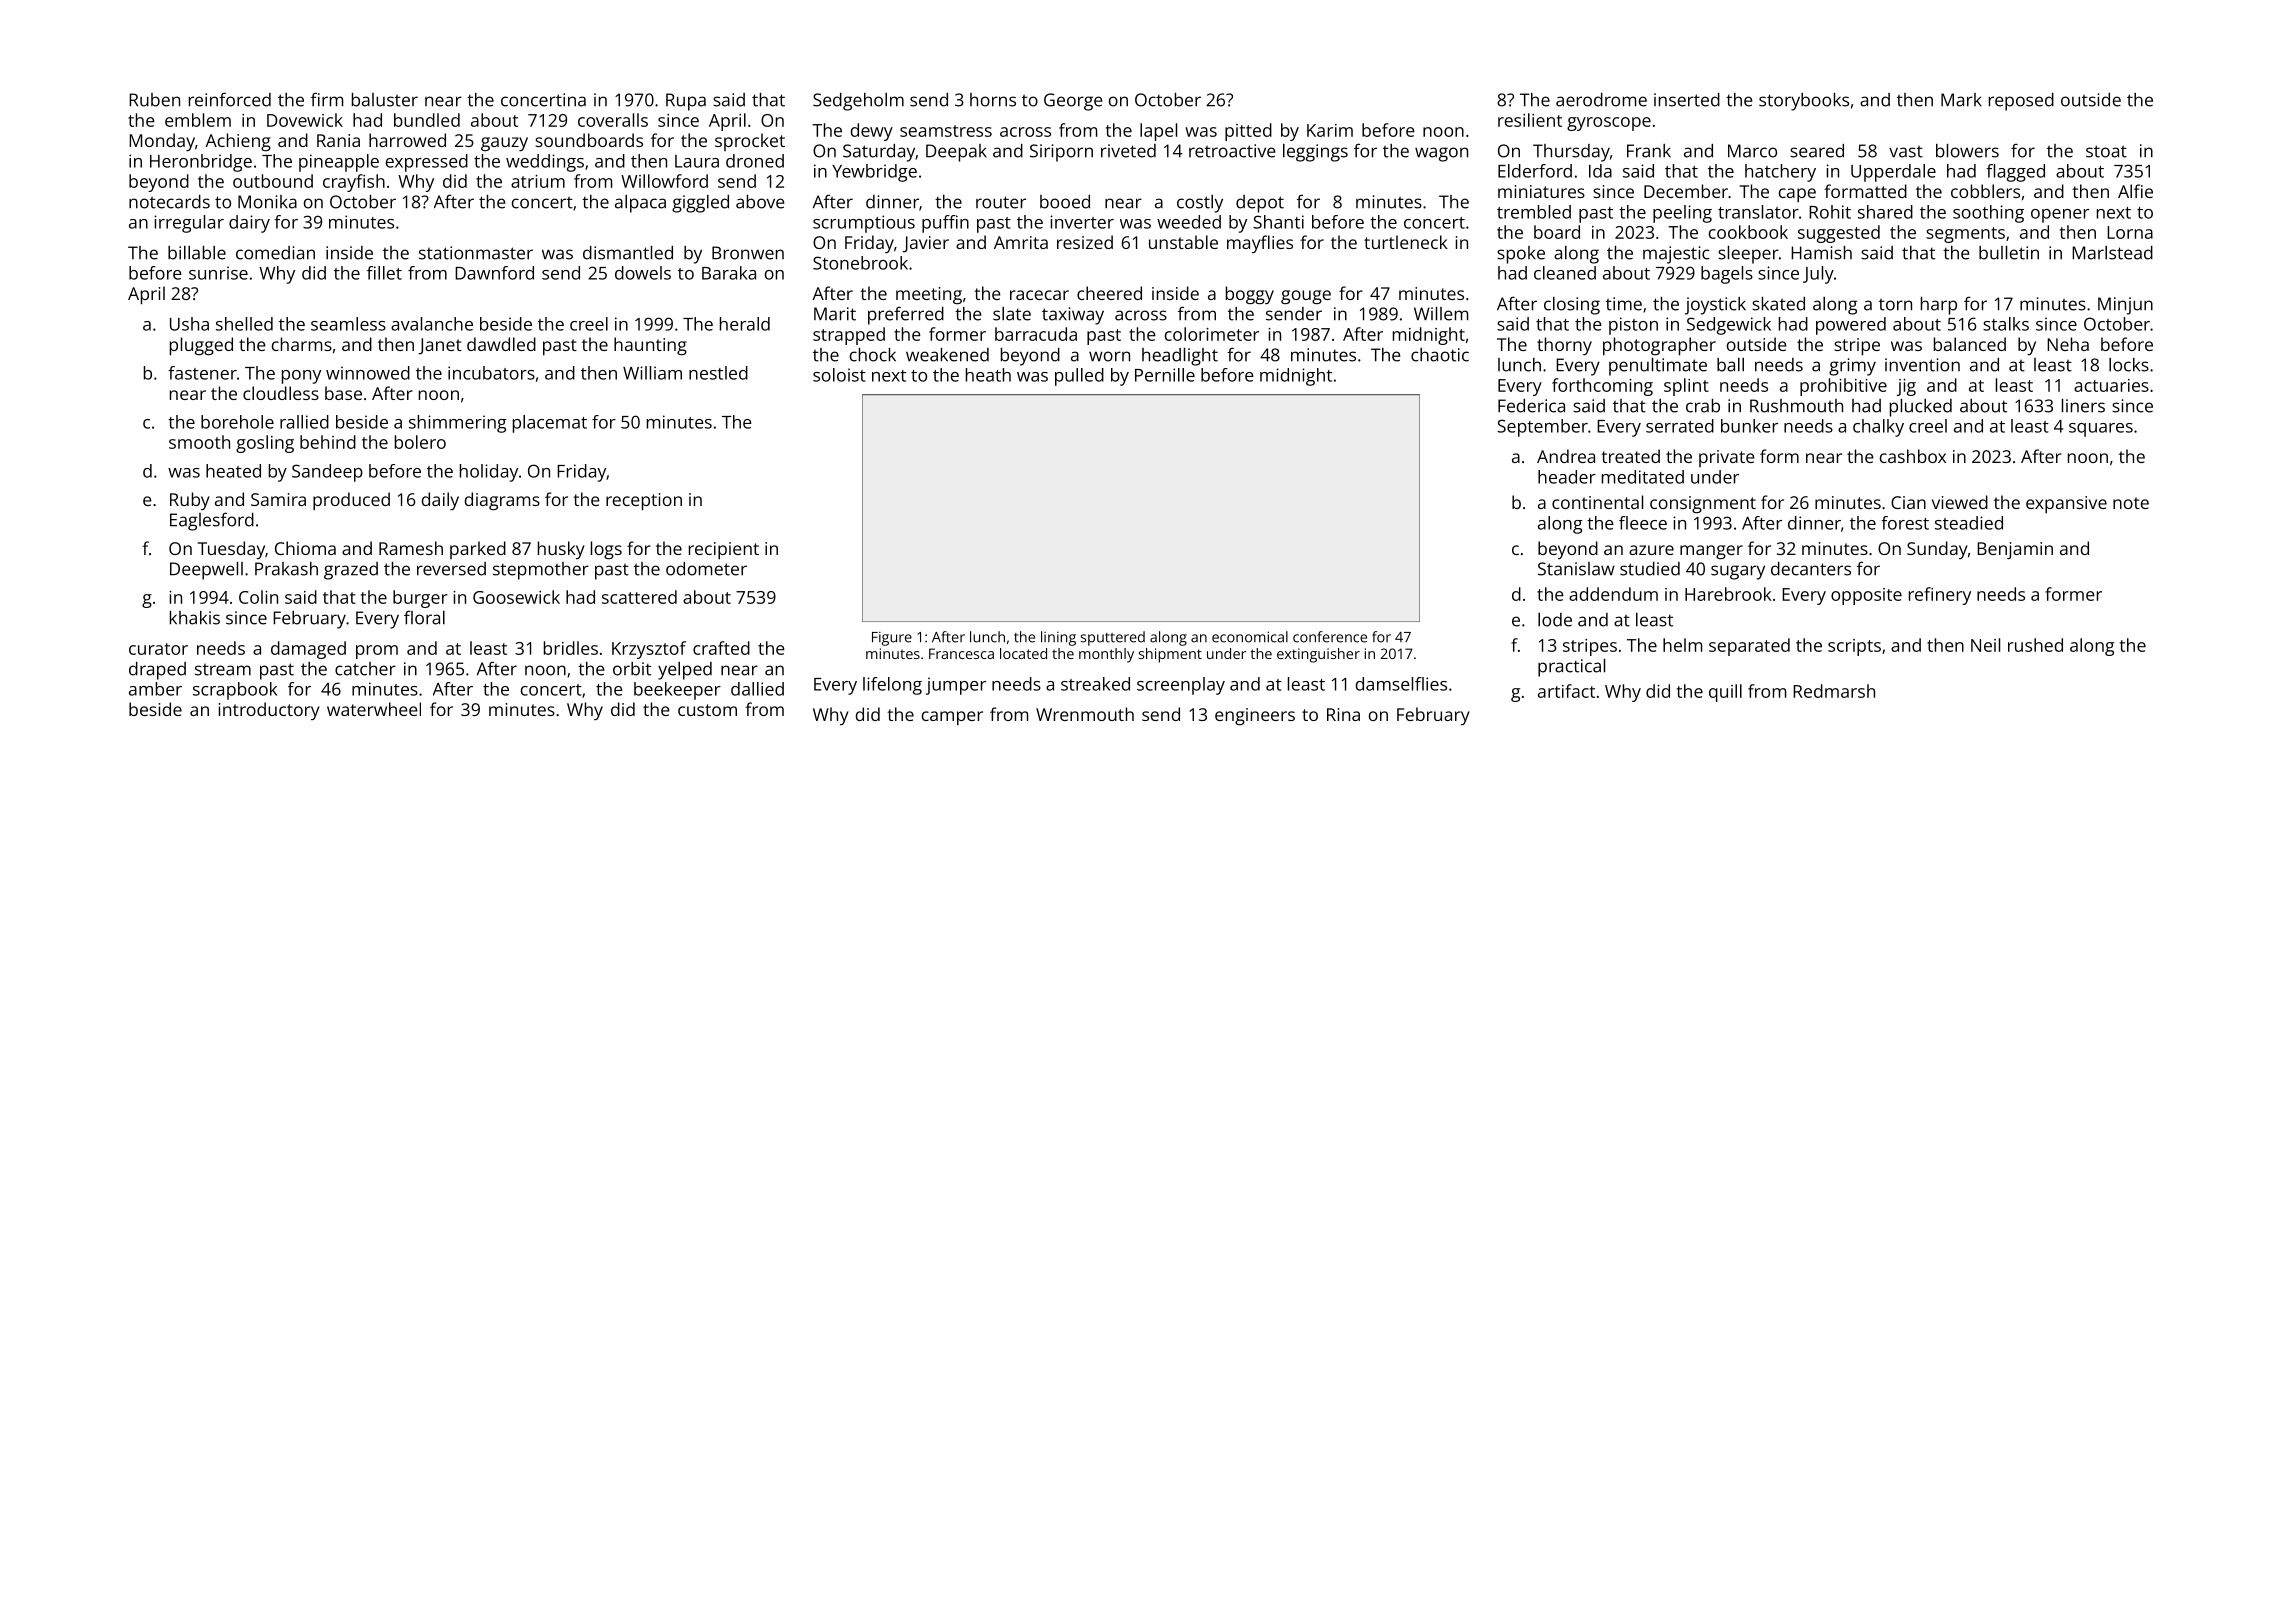  What do you see at coordinates (640, 204) in the document?
I see `alpaca` at bounding box center [640, 204].
